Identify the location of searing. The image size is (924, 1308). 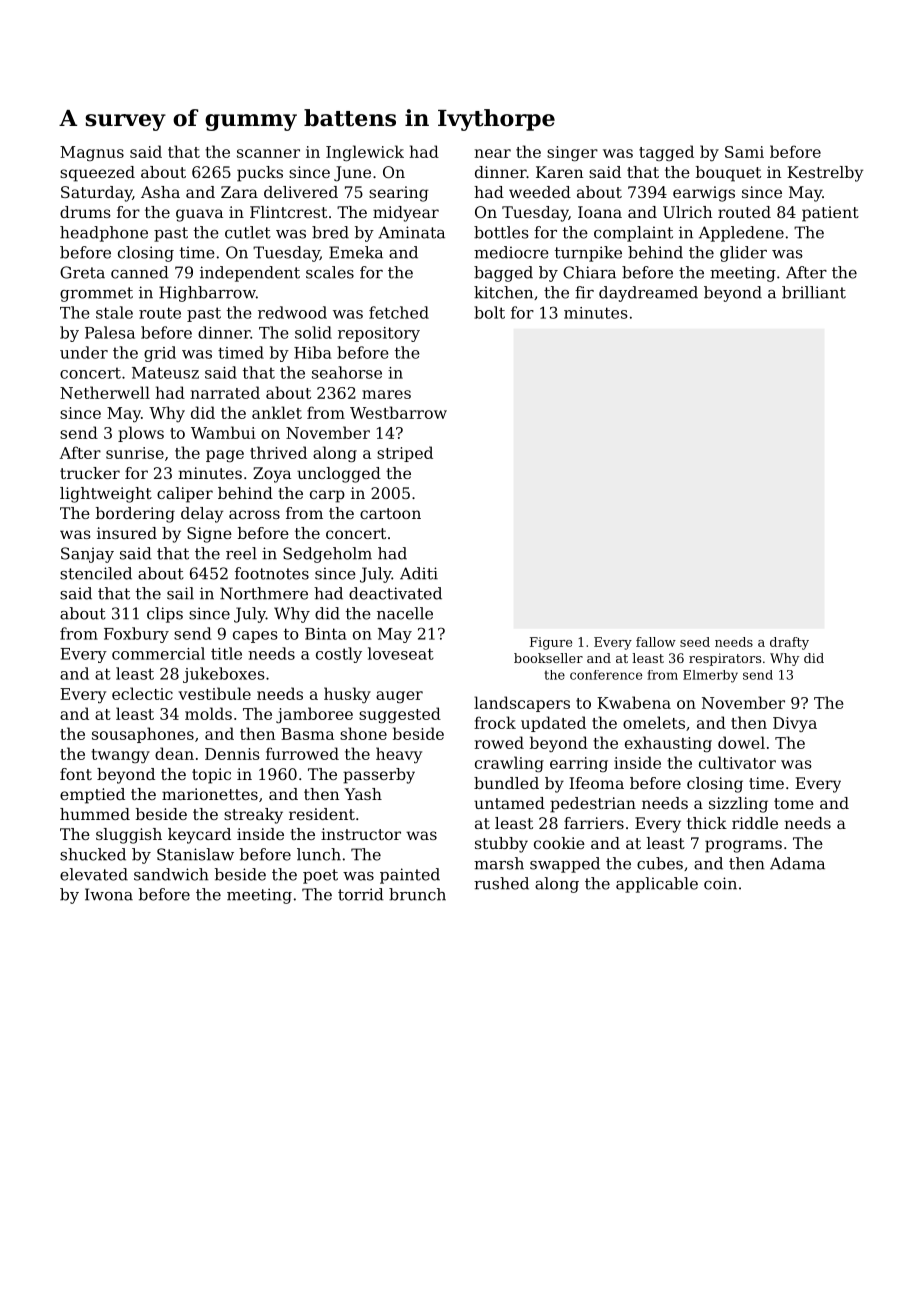
(399, 194).
